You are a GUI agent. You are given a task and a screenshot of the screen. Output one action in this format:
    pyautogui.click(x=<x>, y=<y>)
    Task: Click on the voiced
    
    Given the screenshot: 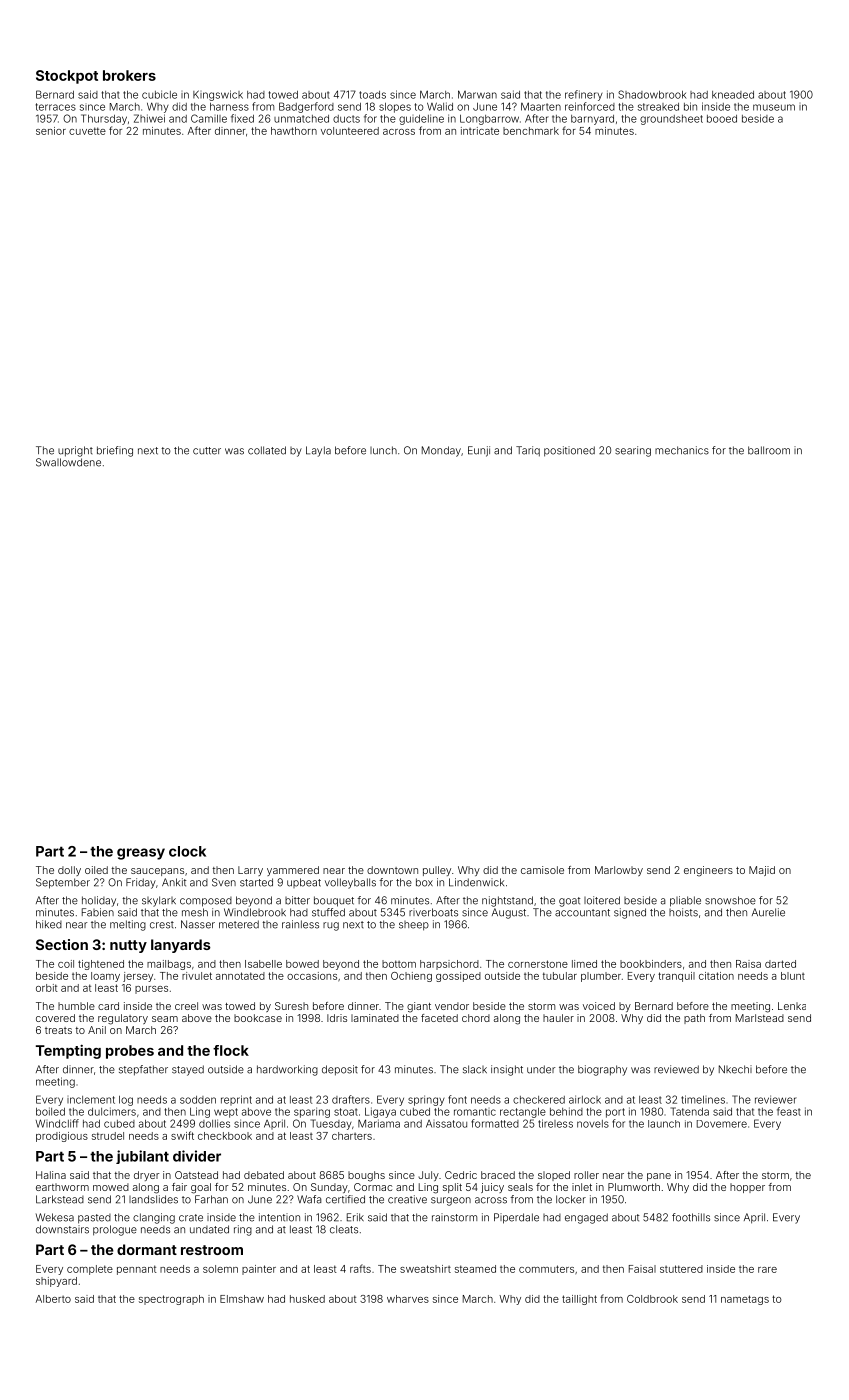 What is the action you would take?
    pyautogui.click(x=599, y=1006)
